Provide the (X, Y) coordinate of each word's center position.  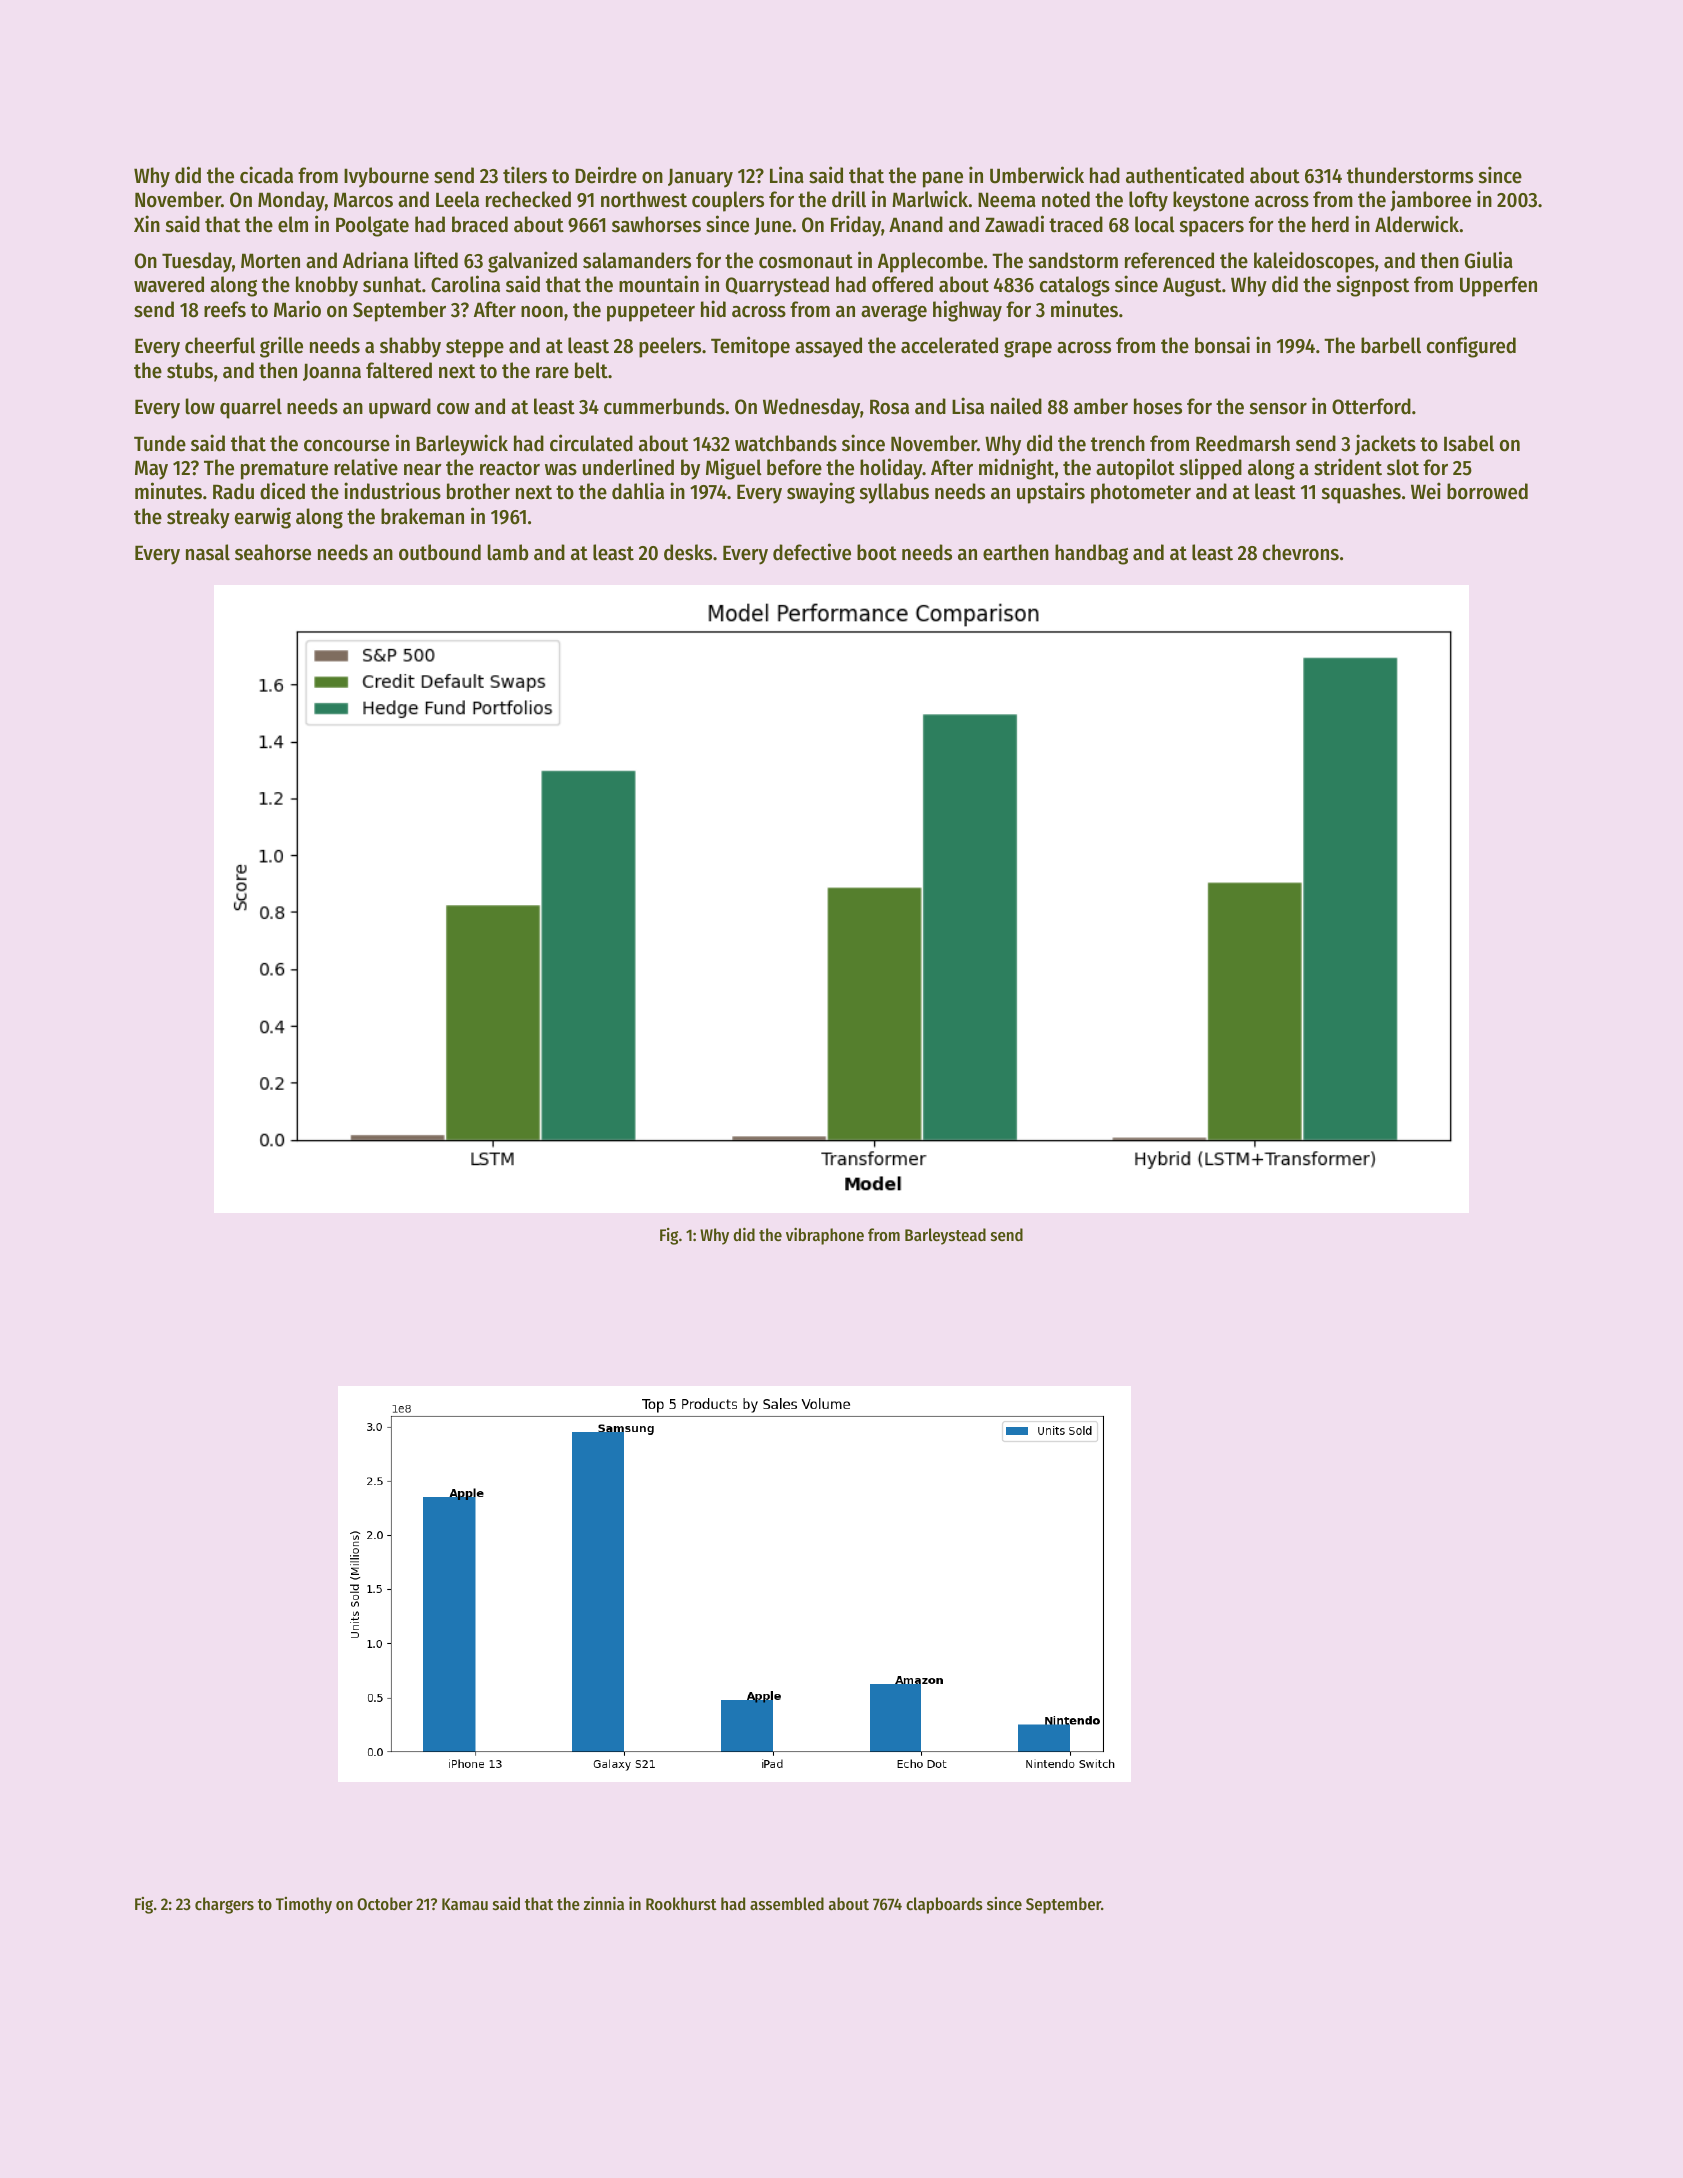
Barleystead (945, 1236)
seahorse (273, 552)
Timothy (304, 1905)
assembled (787, 1903)
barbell (1391, 345)
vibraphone (825, 1236)
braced (480, 224)
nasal (208, 552)
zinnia (603, 1903)
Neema (1007, 200)
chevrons (1301, 552)
